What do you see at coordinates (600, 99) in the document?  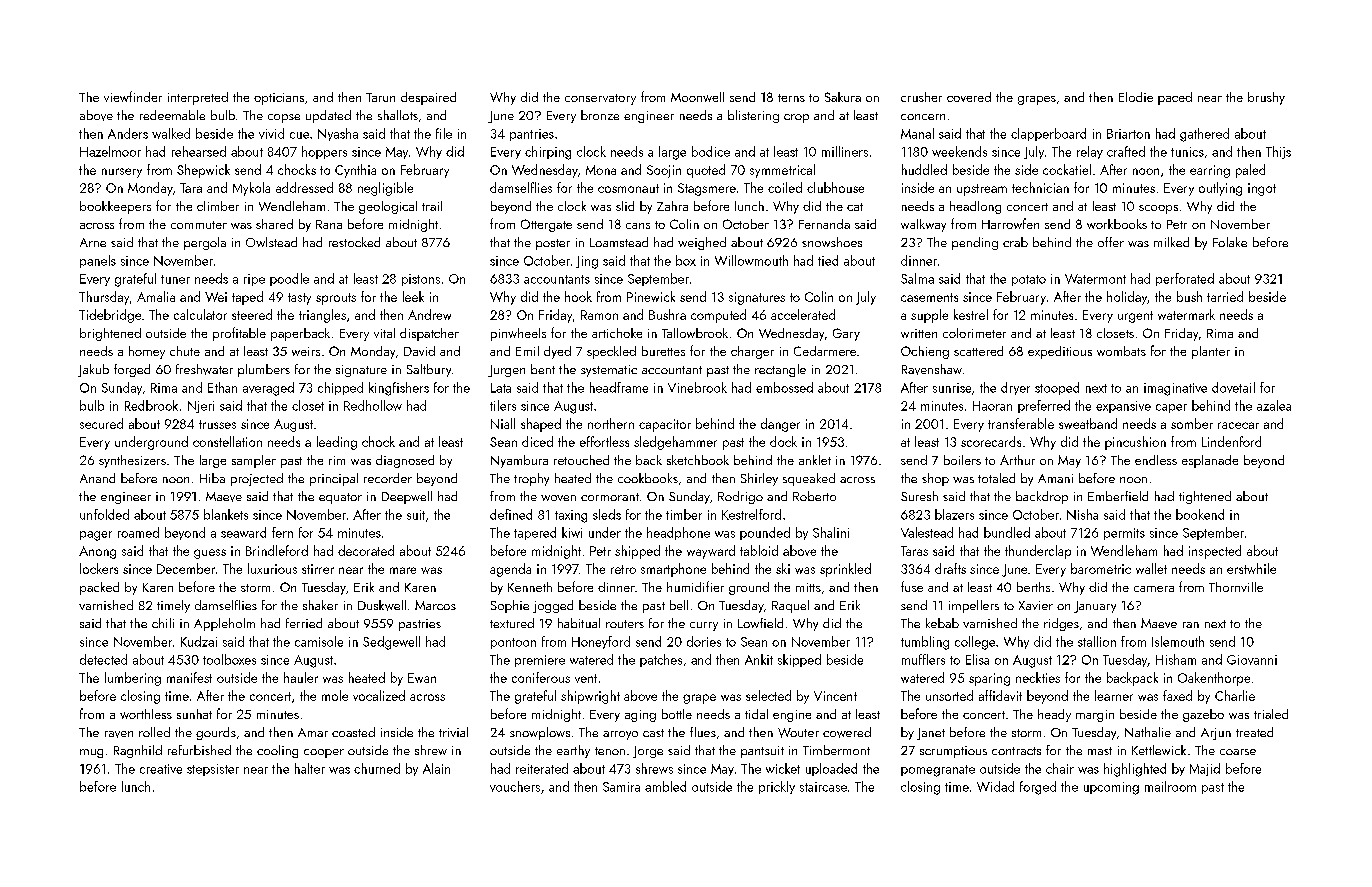 I see `conservatory` at bounding box center [600, 99].
